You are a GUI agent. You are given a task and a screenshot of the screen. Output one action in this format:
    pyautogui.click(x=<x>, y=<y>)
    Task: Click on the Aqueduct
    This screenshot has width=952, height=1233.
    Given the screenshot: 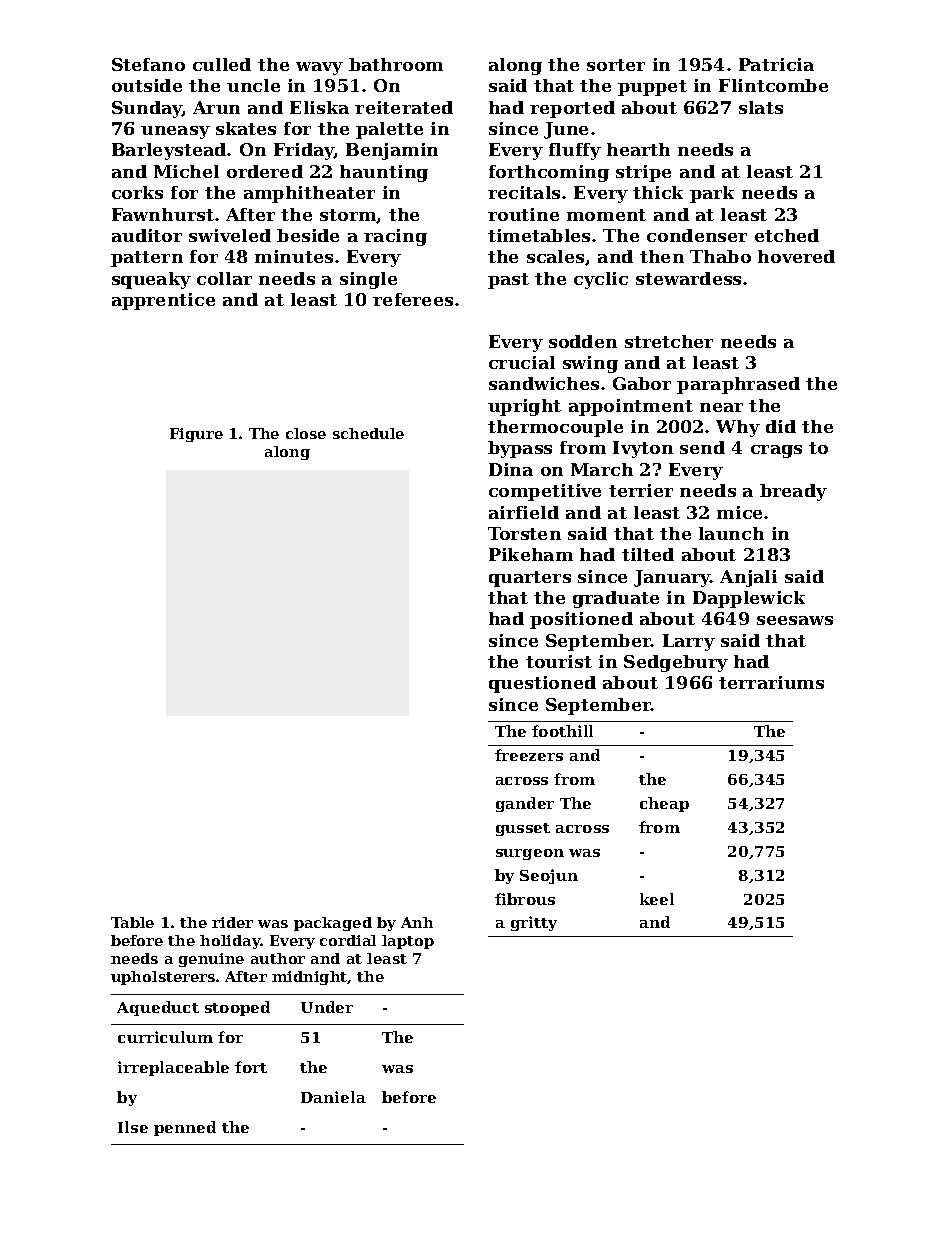 What is the action you would take?
    pyautogui.click(x=158, y=1008)
